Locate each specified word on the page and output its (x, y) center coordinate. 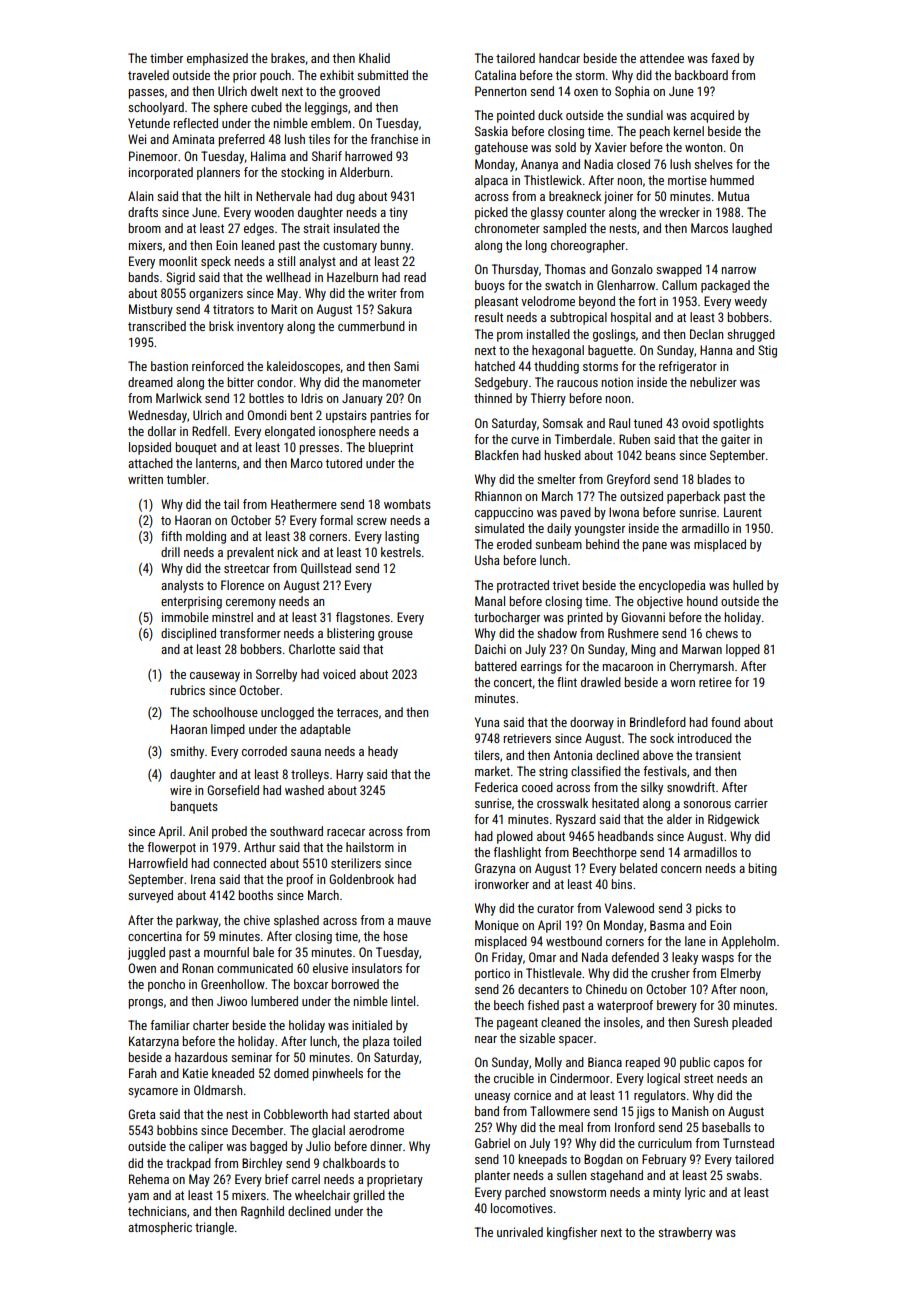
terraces (357, 712)
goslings (614, 335)
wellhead (288, 277)
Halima (268, 156)
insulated (357, 228)
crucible (514, 1078)
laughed (752, 229)
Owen (142, 968)
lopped (743, 650)
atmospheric (160, 1228)
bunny (396, 246)
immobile (185, 617)
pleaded (752, 1023)
